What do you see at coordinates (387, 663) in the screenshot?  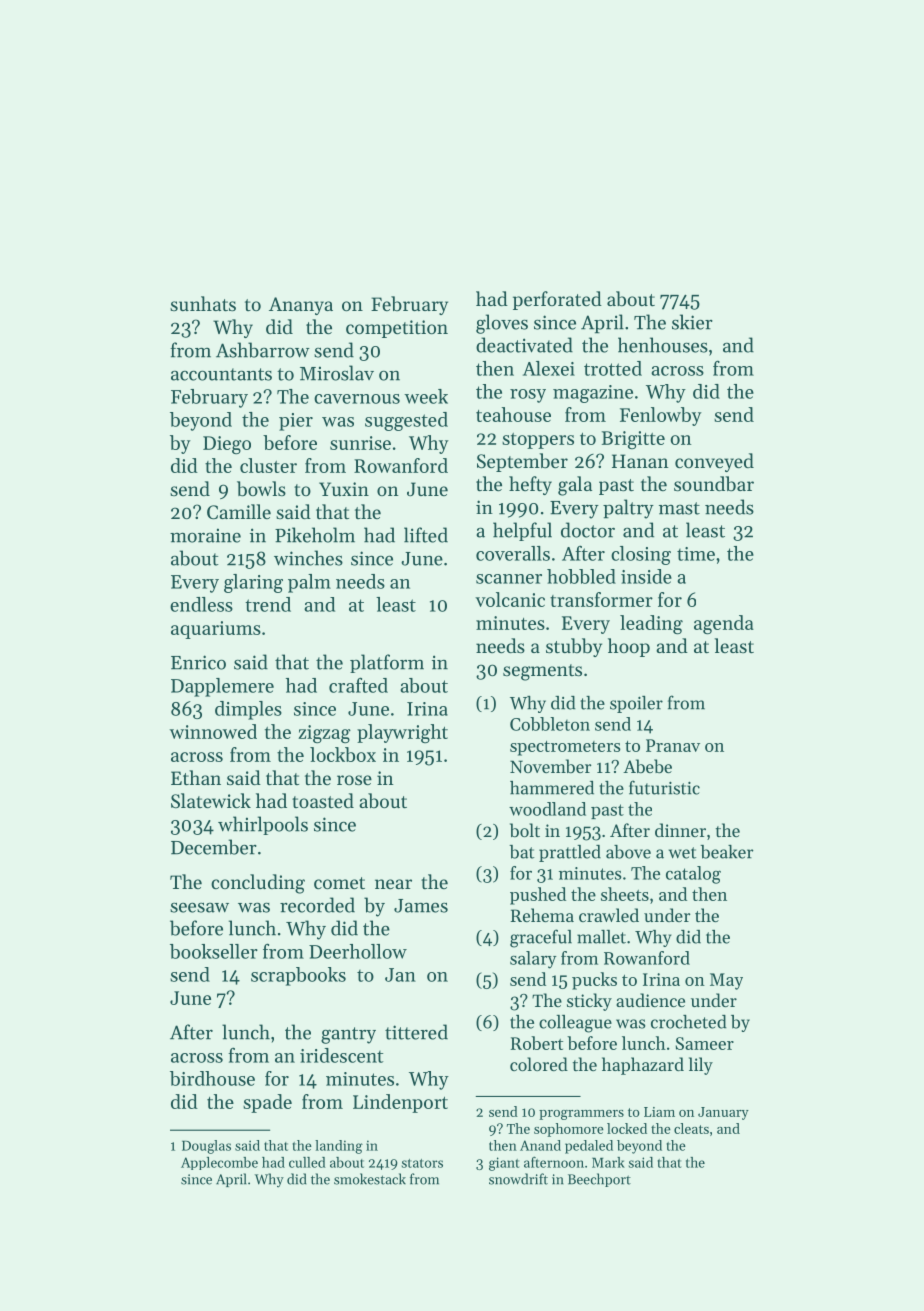 I see `platform` at bounding box center [387, 663].
